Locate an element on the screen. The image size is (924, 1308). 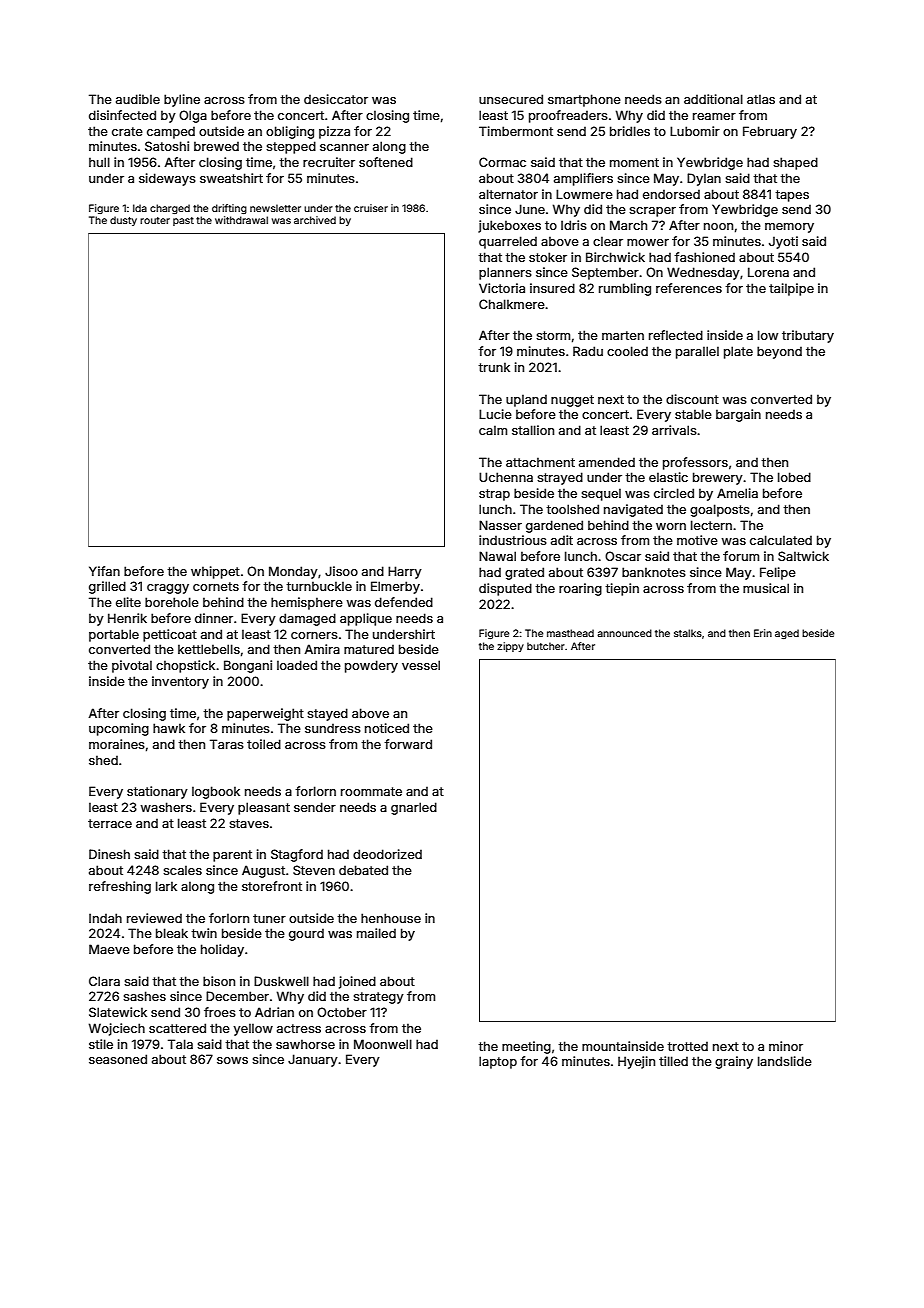
calm is located at coordinates (493, 430).
